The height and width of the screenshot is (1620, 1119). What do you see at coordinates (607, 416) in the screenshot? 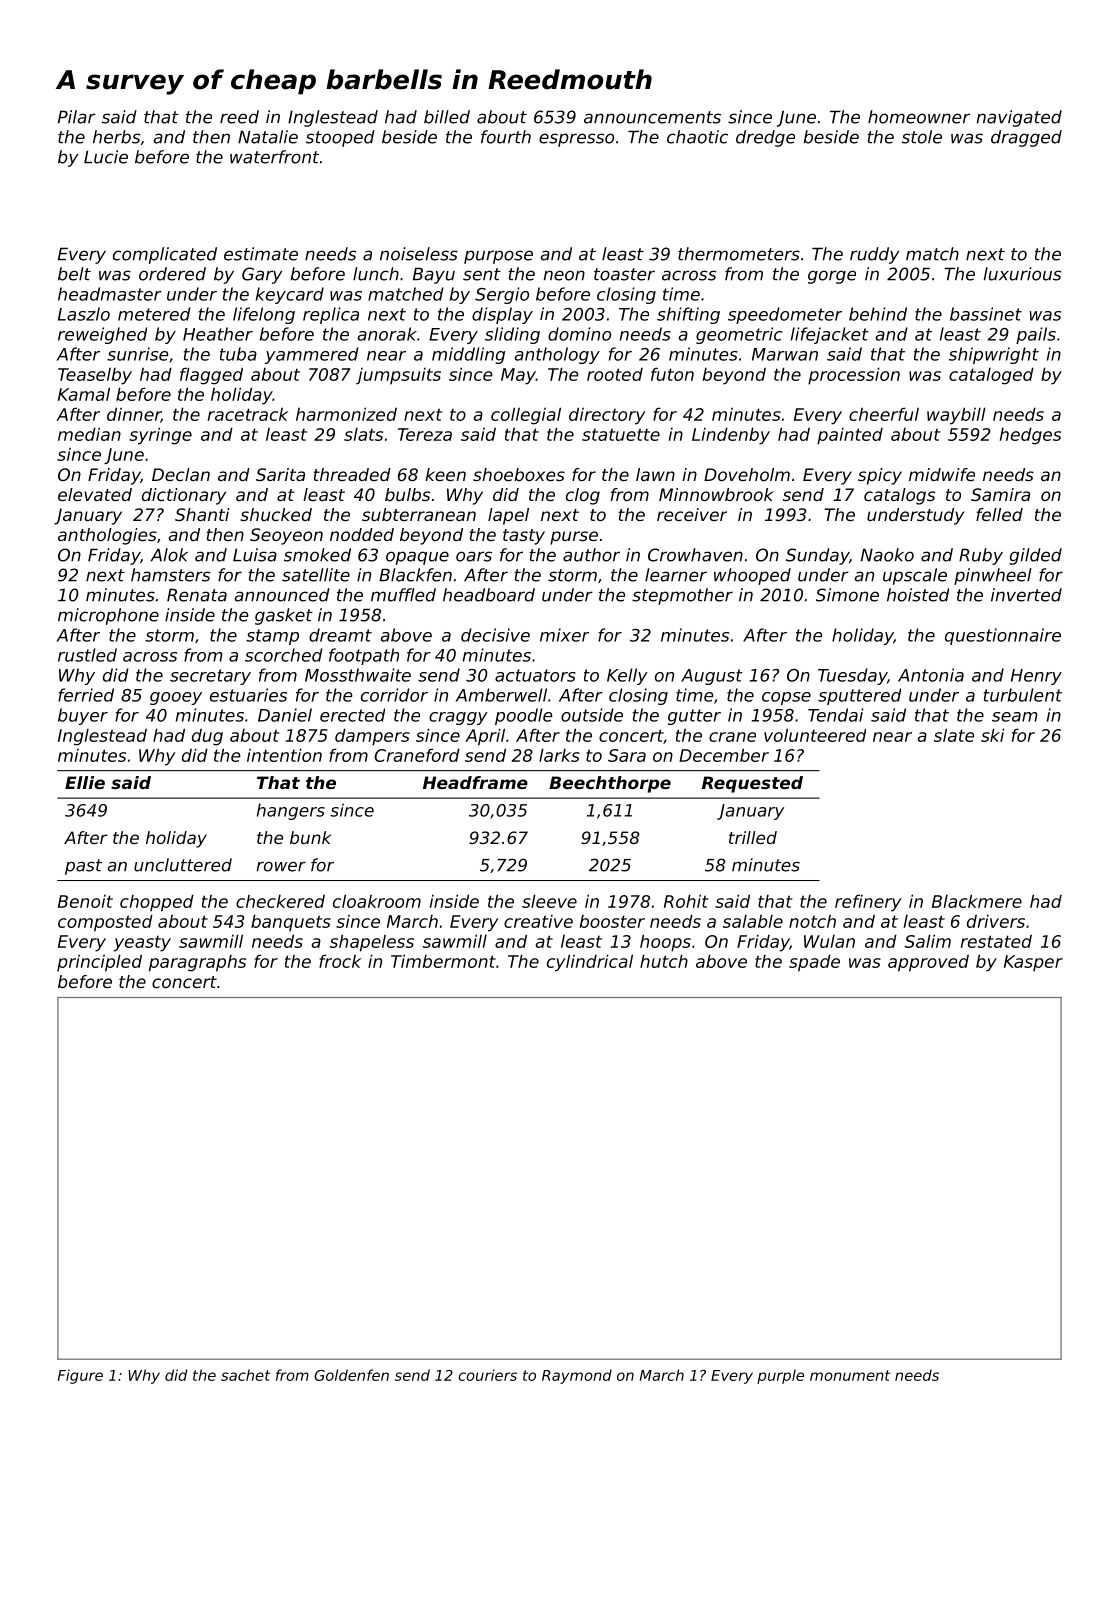
I see `directory` at bounding box center [607, 416].
